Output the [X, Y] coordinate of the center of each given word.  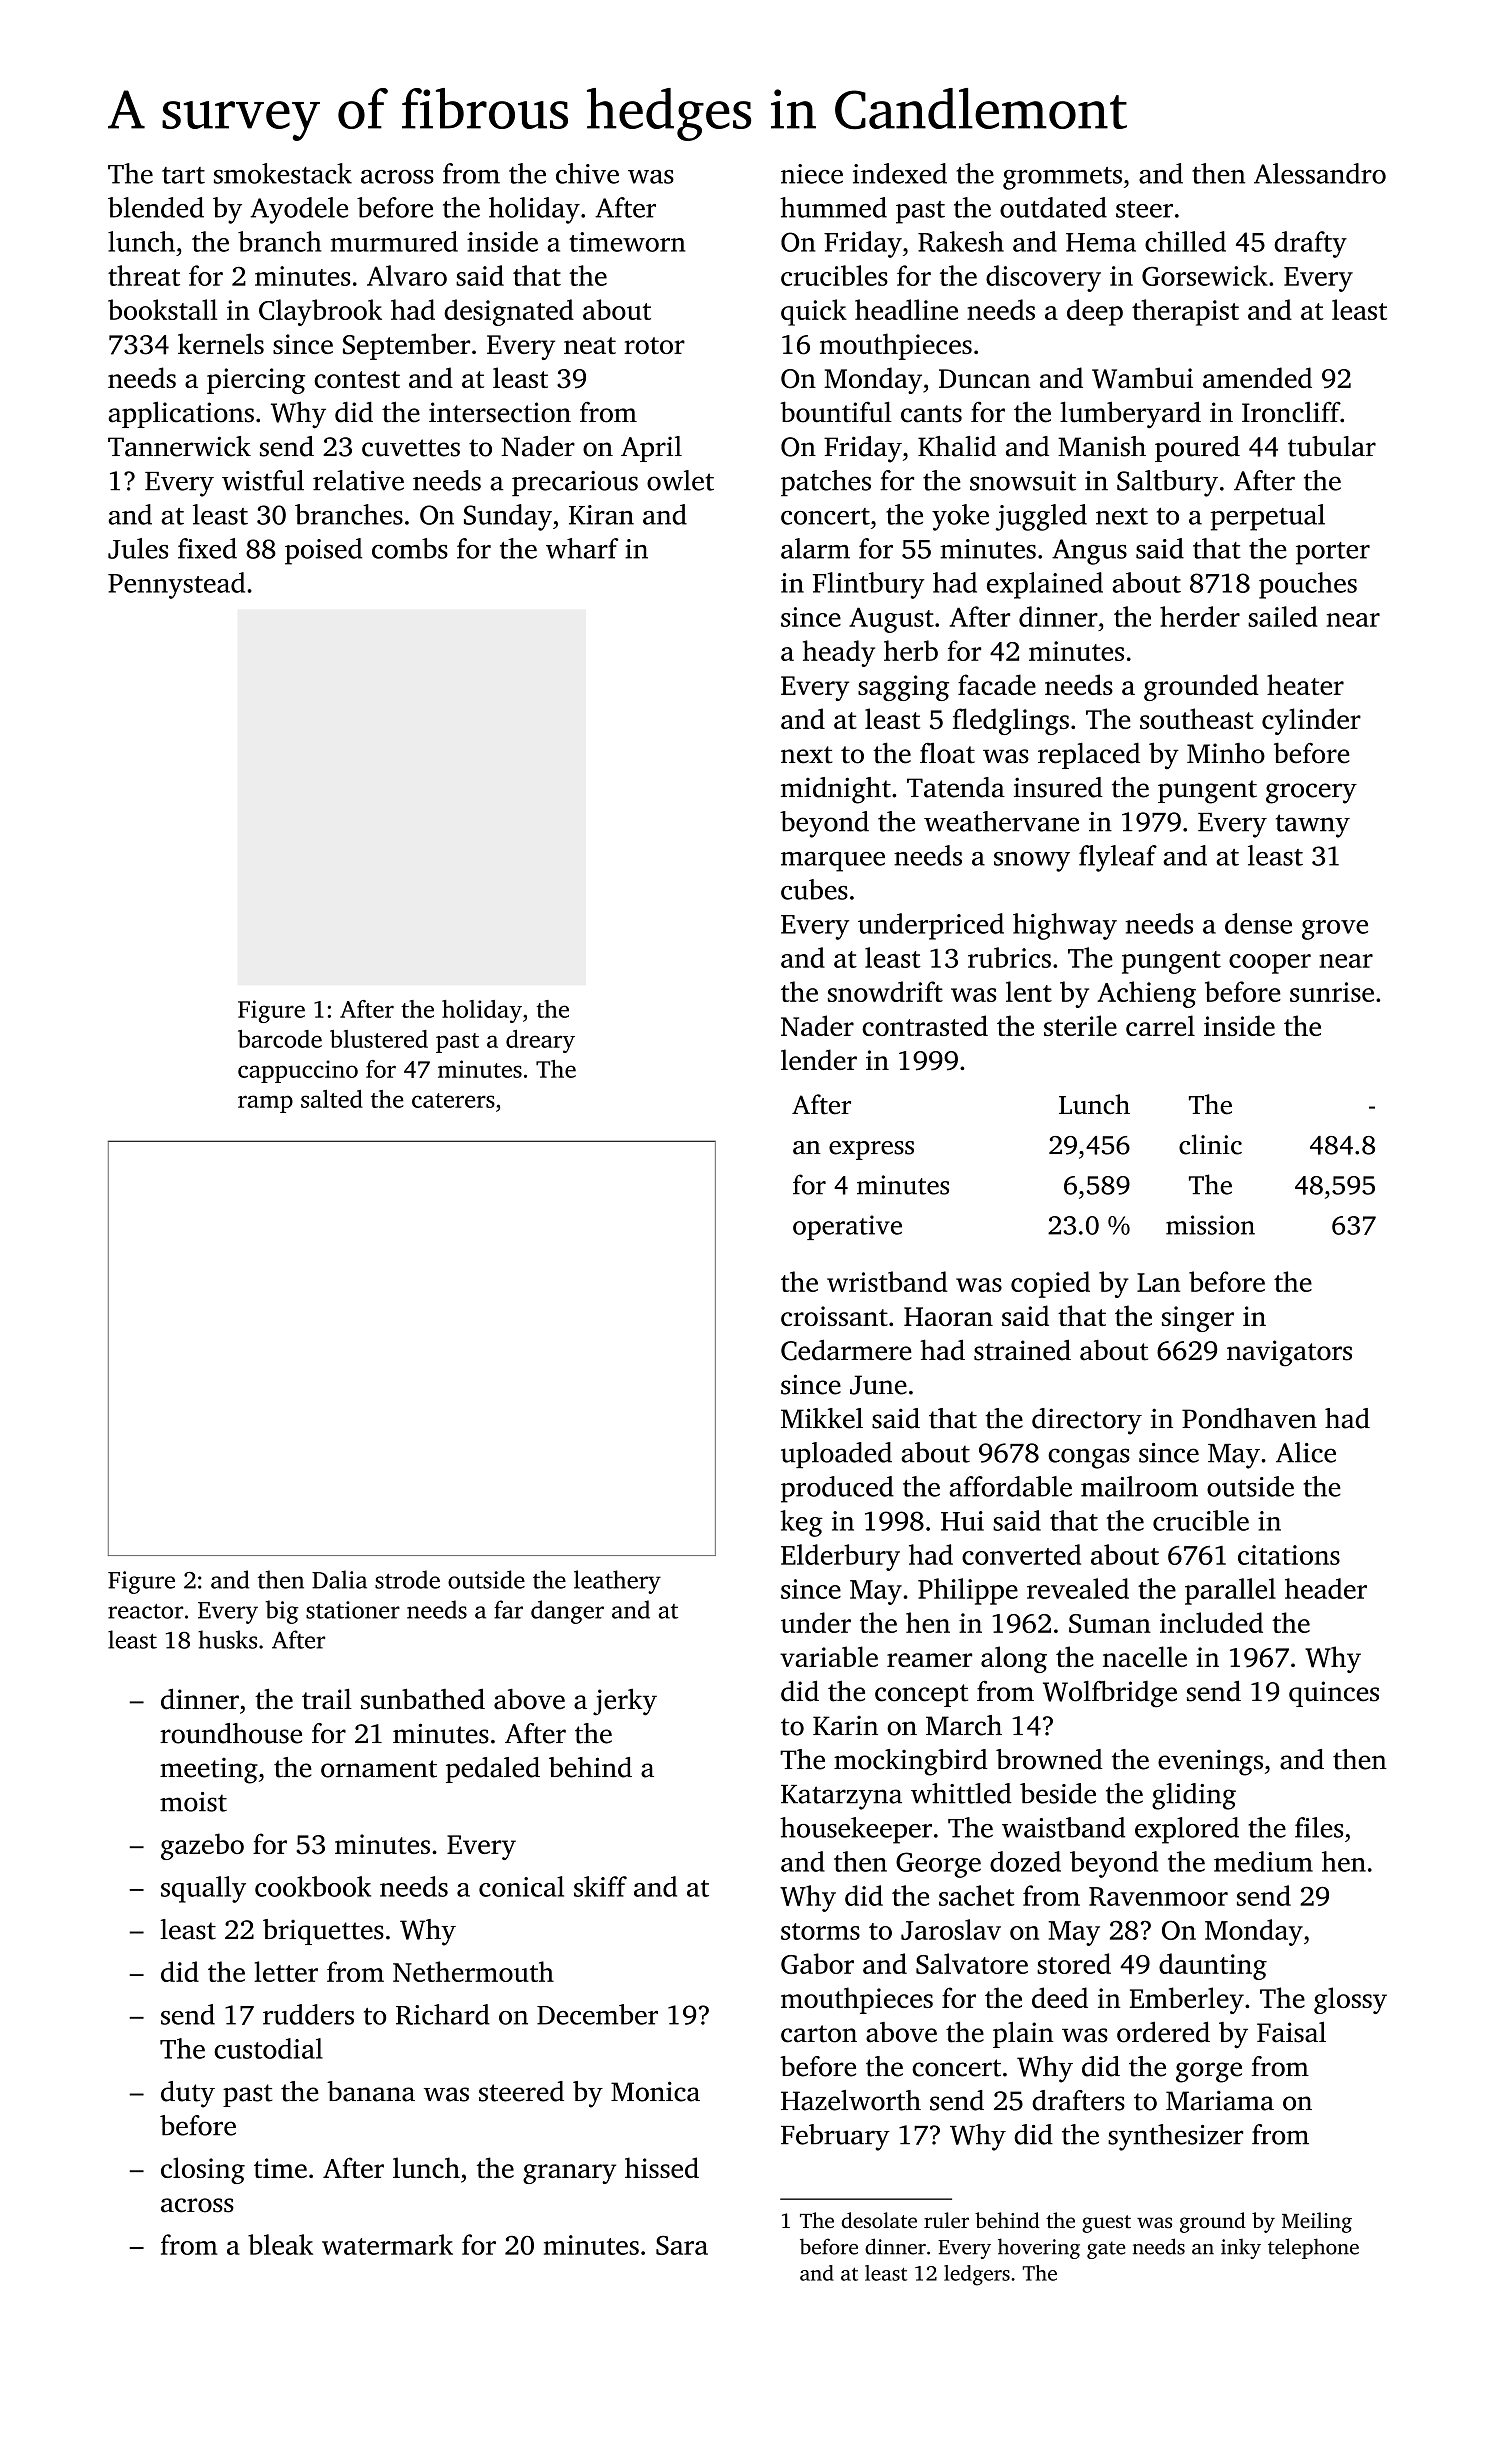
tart [183, 175]
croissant [834, 1316]
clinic [1210, 1144]
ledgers [977, 2275]
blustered [379, 1039]
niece [812, 174]
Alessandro [1320, 173]
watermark [387, 2244]
